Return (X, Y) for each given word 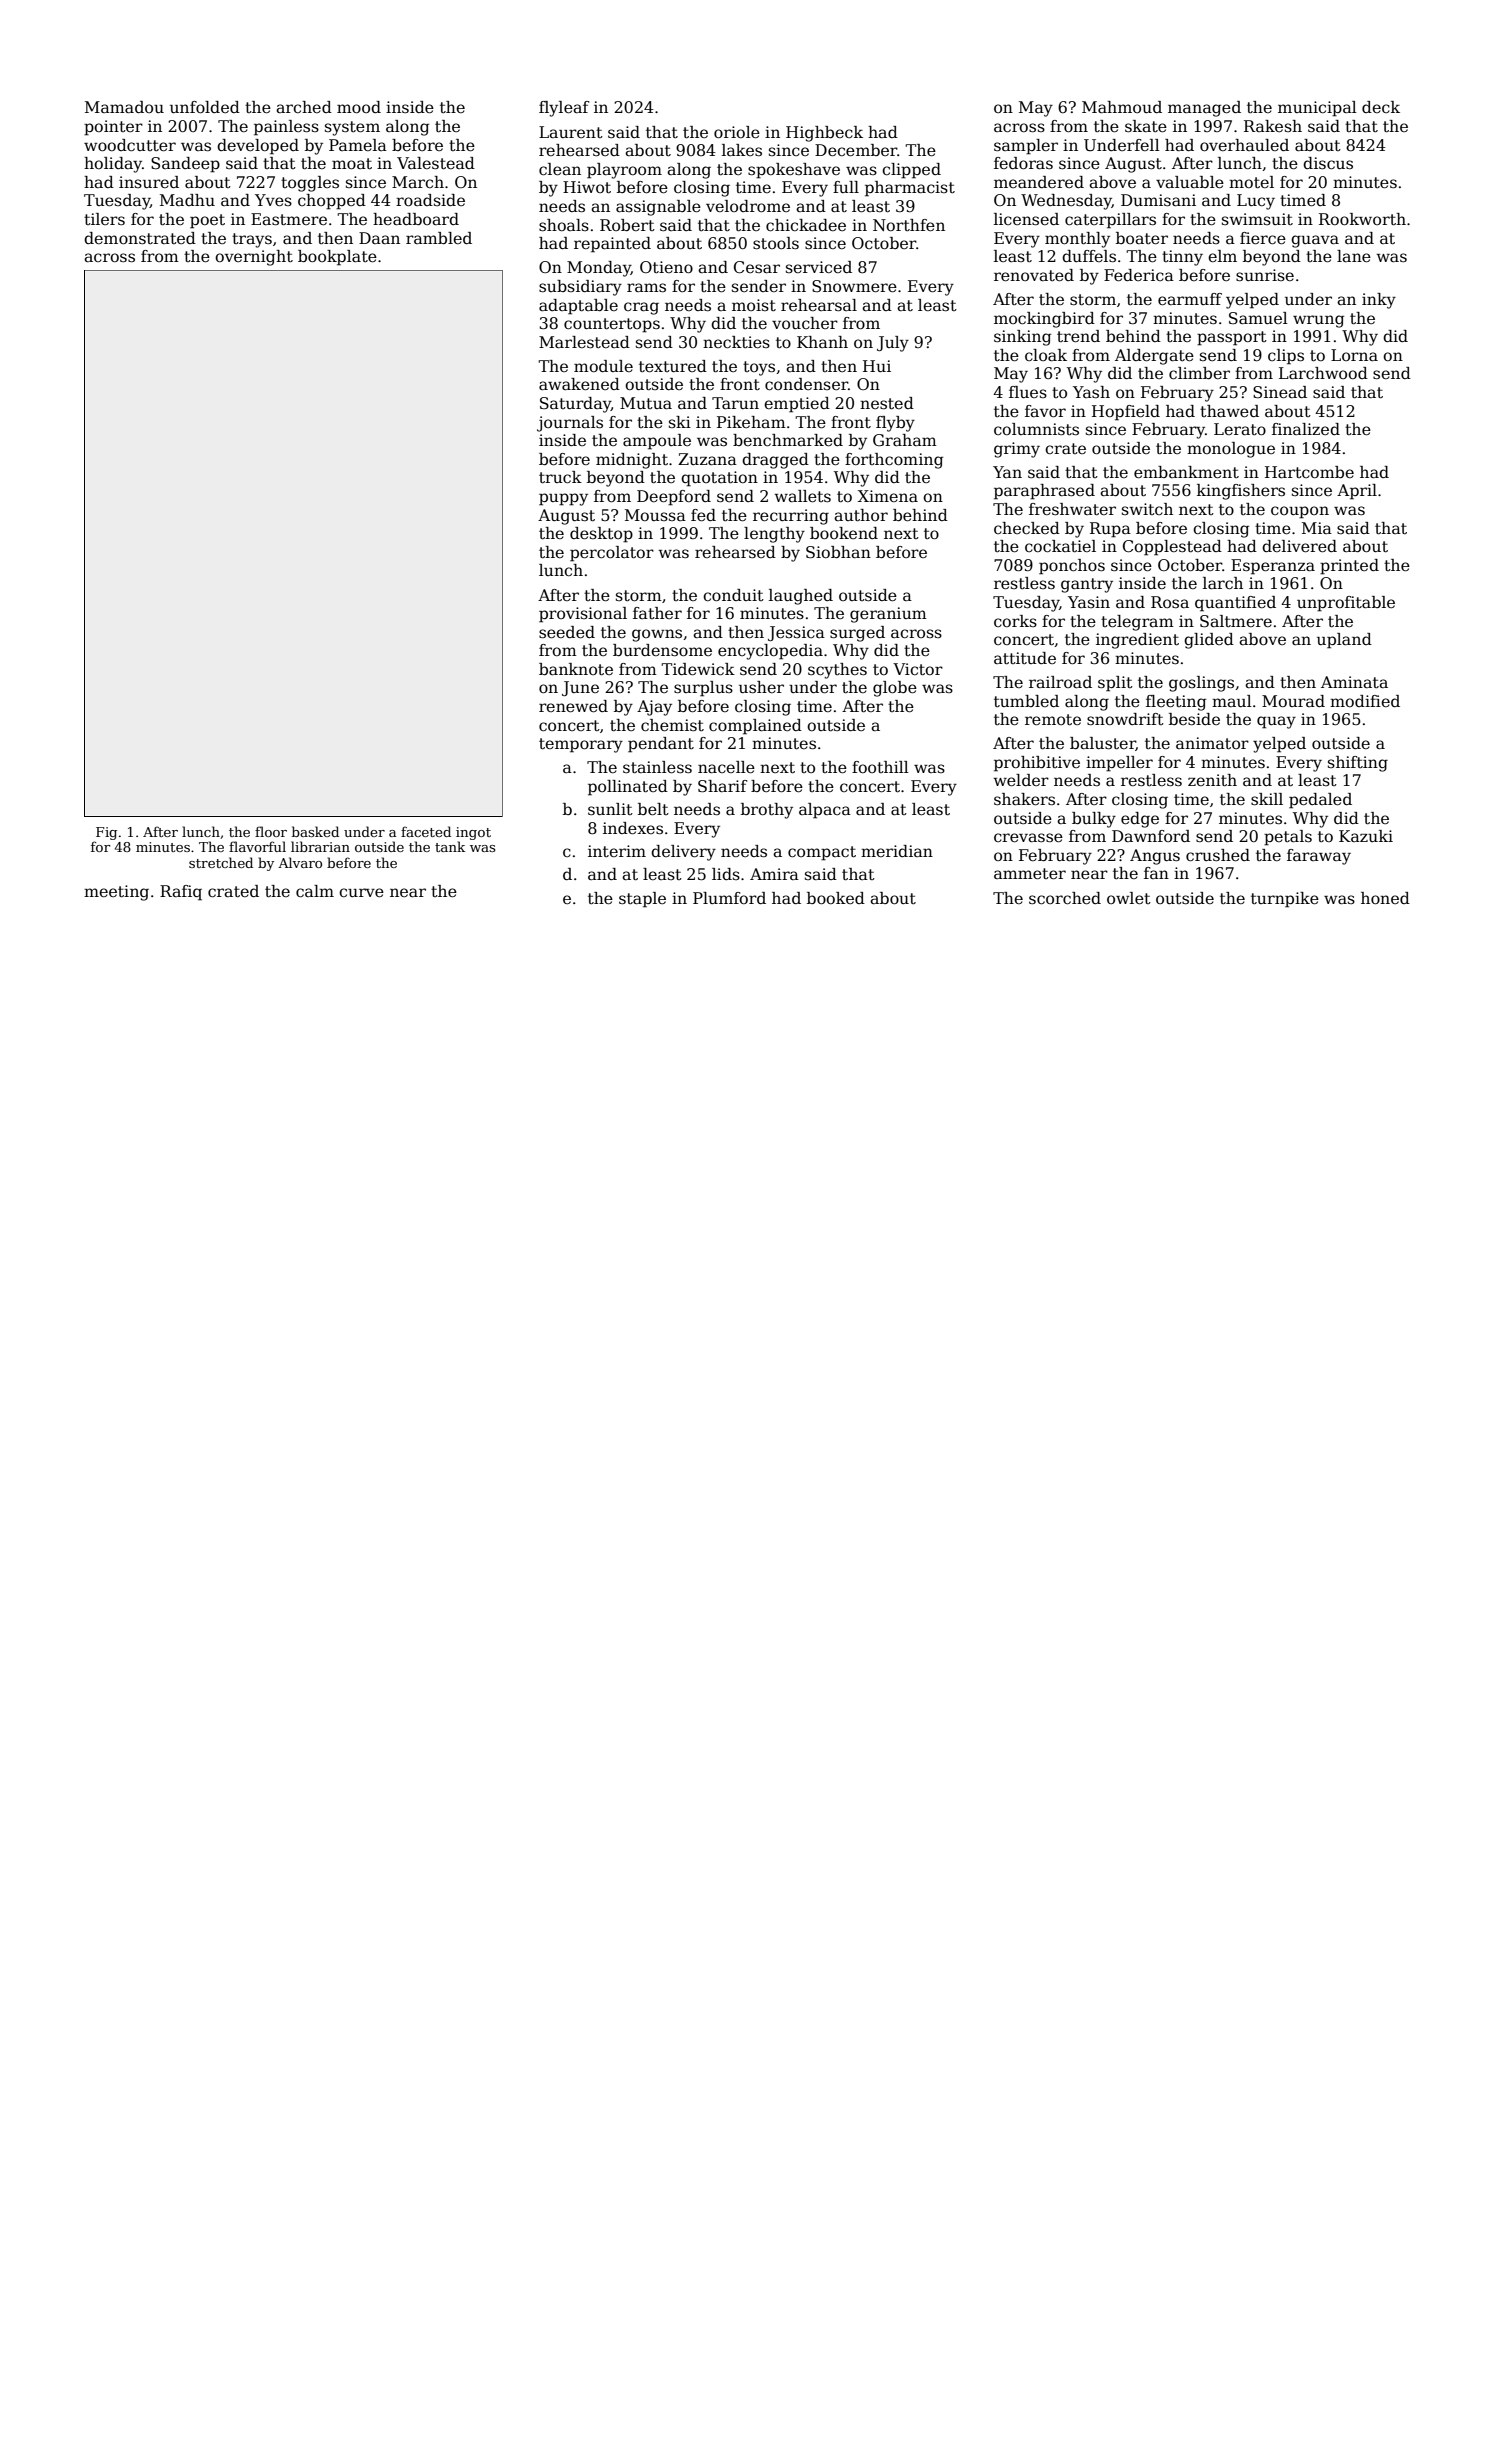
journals (570, 424)
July (893, 344)
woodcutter (130, 145)
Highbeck (824, 134)
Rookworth (1362, 219)
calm (315, 891)
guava (1315, 241)
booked (836, 898)
